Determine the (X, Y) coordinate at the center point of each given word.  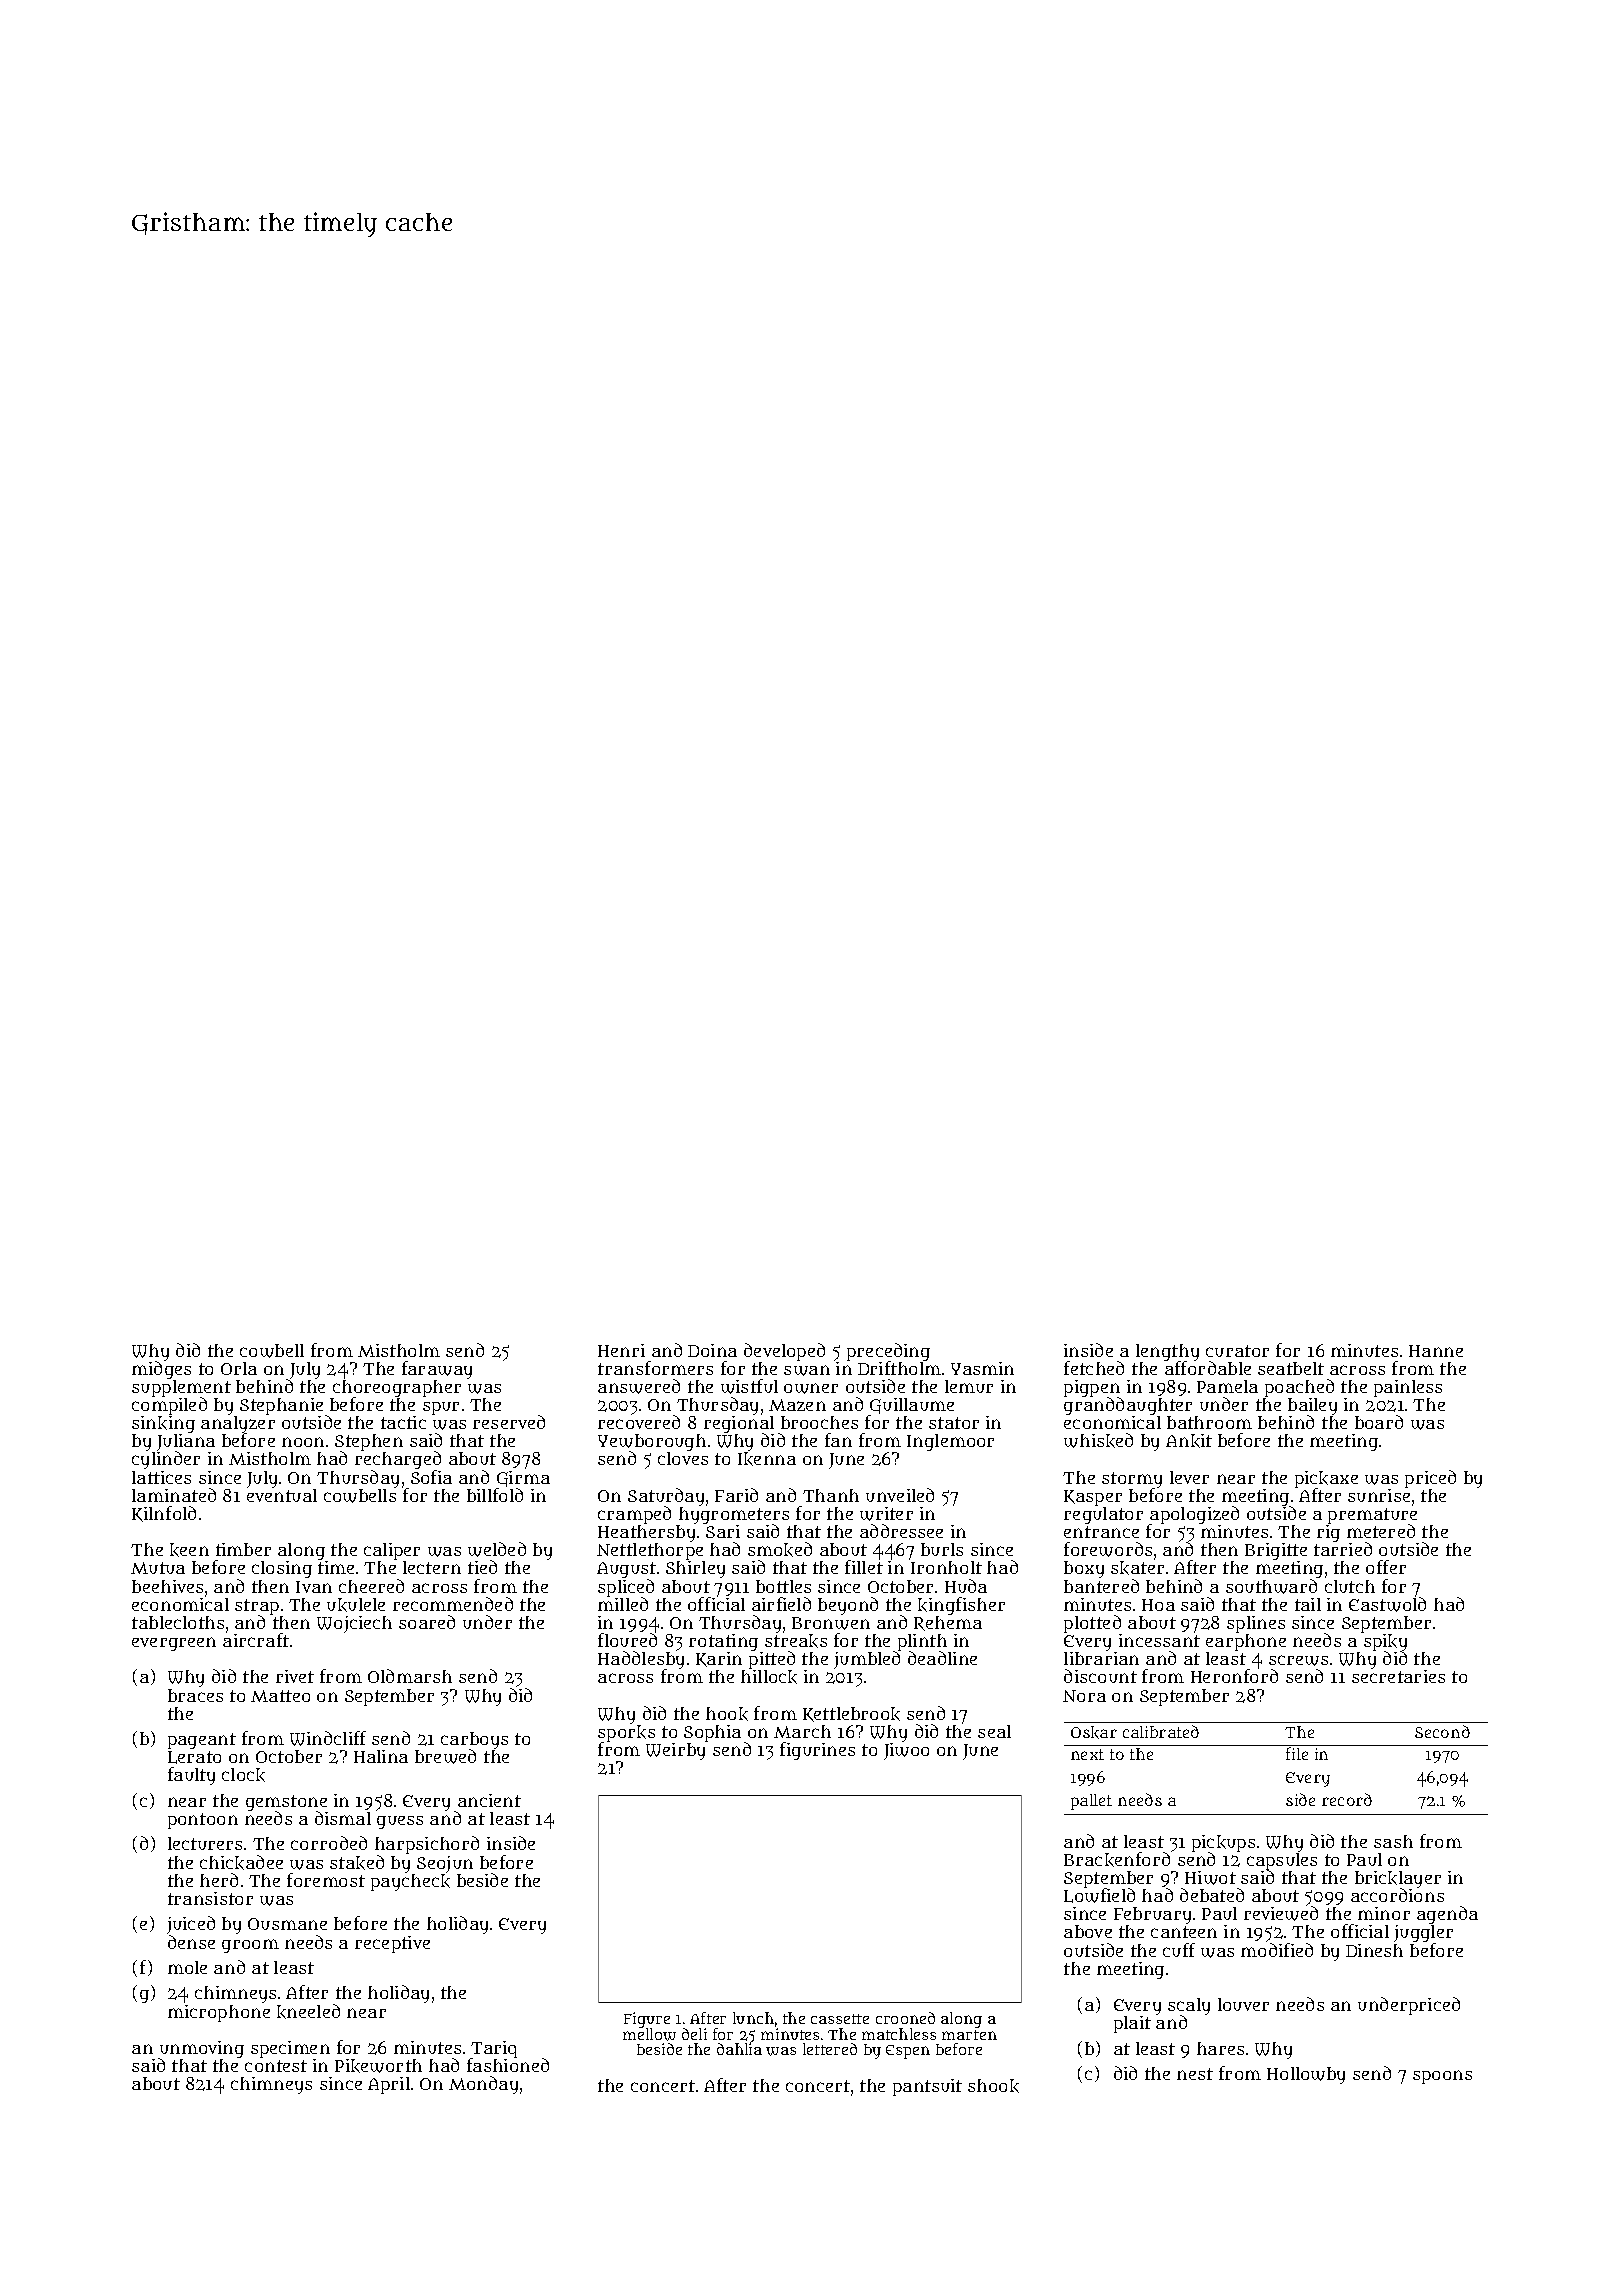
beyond (848, 1606)
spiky (1385, 1643)
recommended (453, 1604)
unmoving (201, 2050)
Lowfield (1099, 1896)
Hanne (1436, 1351)
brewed (445, 1756)
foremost (326, 1880)
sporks (626, 1734)
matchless (899, 2034)
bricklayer (1398, 1880)
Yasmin (982, 1368)
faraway (437, 1370)
